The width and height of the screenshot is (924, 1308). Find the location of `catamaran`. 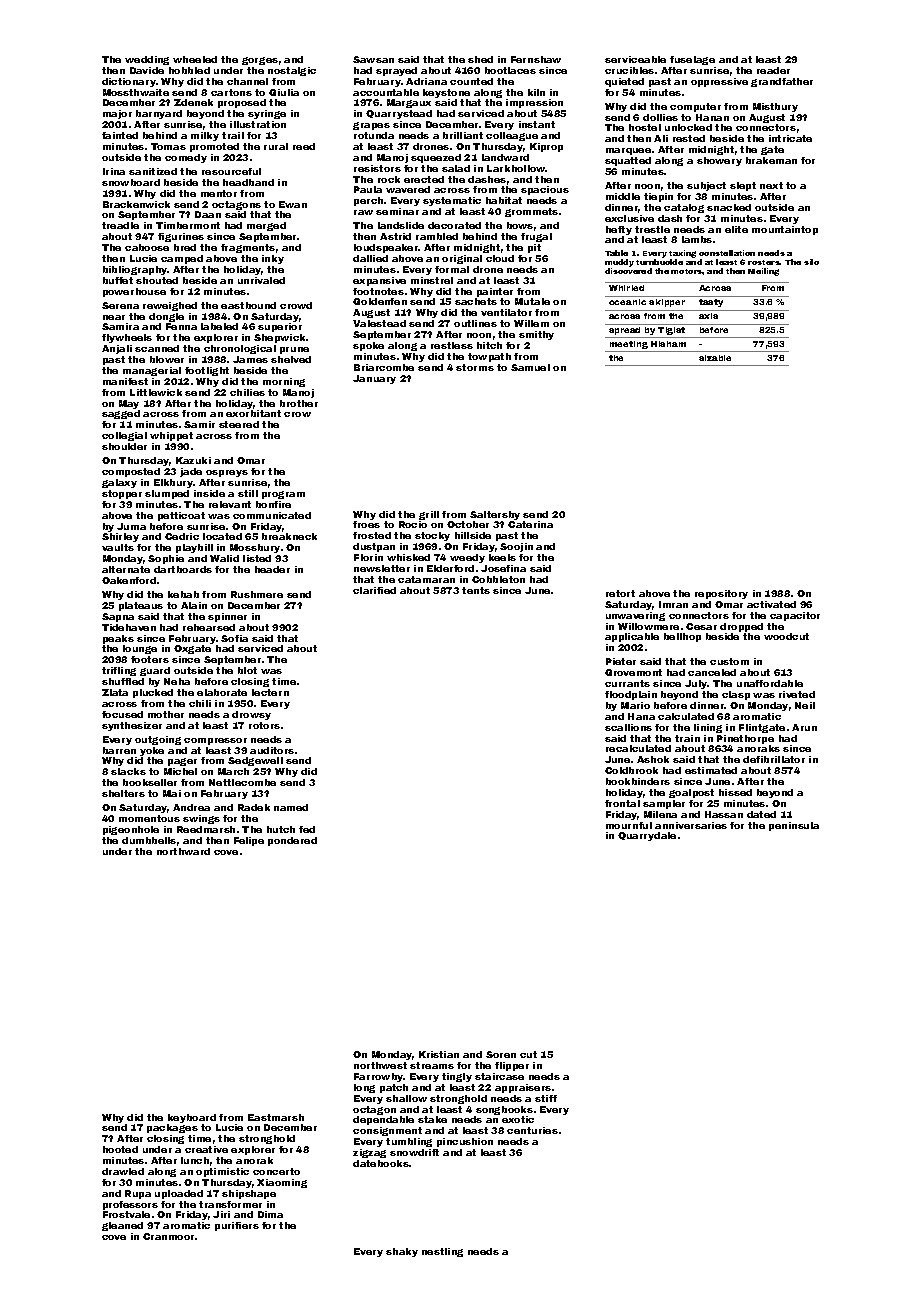

catamaran is located at coordinates (426, 579).
